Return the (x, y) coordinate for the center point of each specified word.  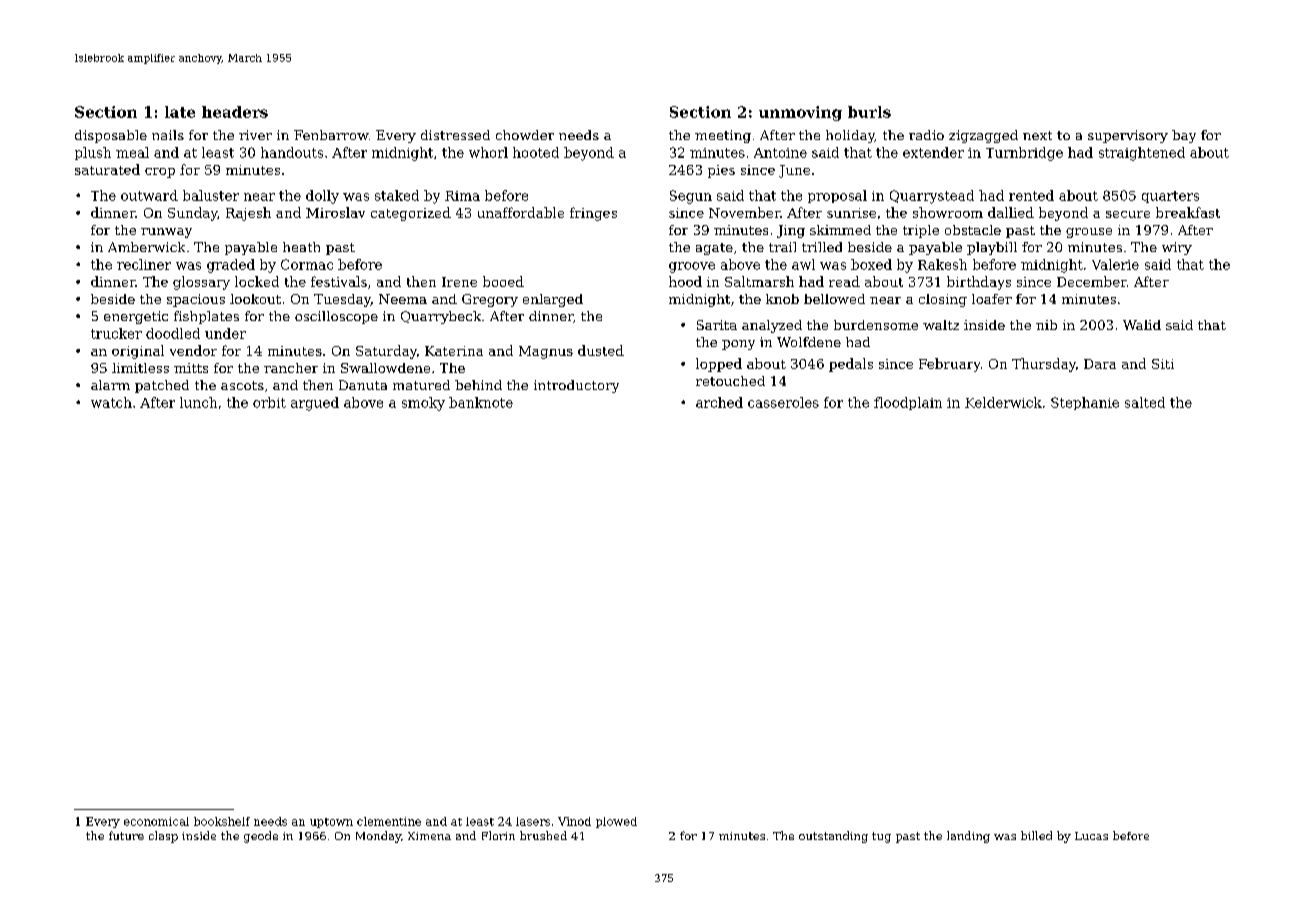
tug (881, 837)
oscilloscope (336, 317)
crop (160, 173)
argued (315, 404)
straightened (1142, 154)
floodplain (908, 403)
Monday (378, 837)
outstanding (833, 837)
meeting (723, 136)
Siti (1163, 364)
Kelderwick (1003, 402)
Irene (459, 282)
